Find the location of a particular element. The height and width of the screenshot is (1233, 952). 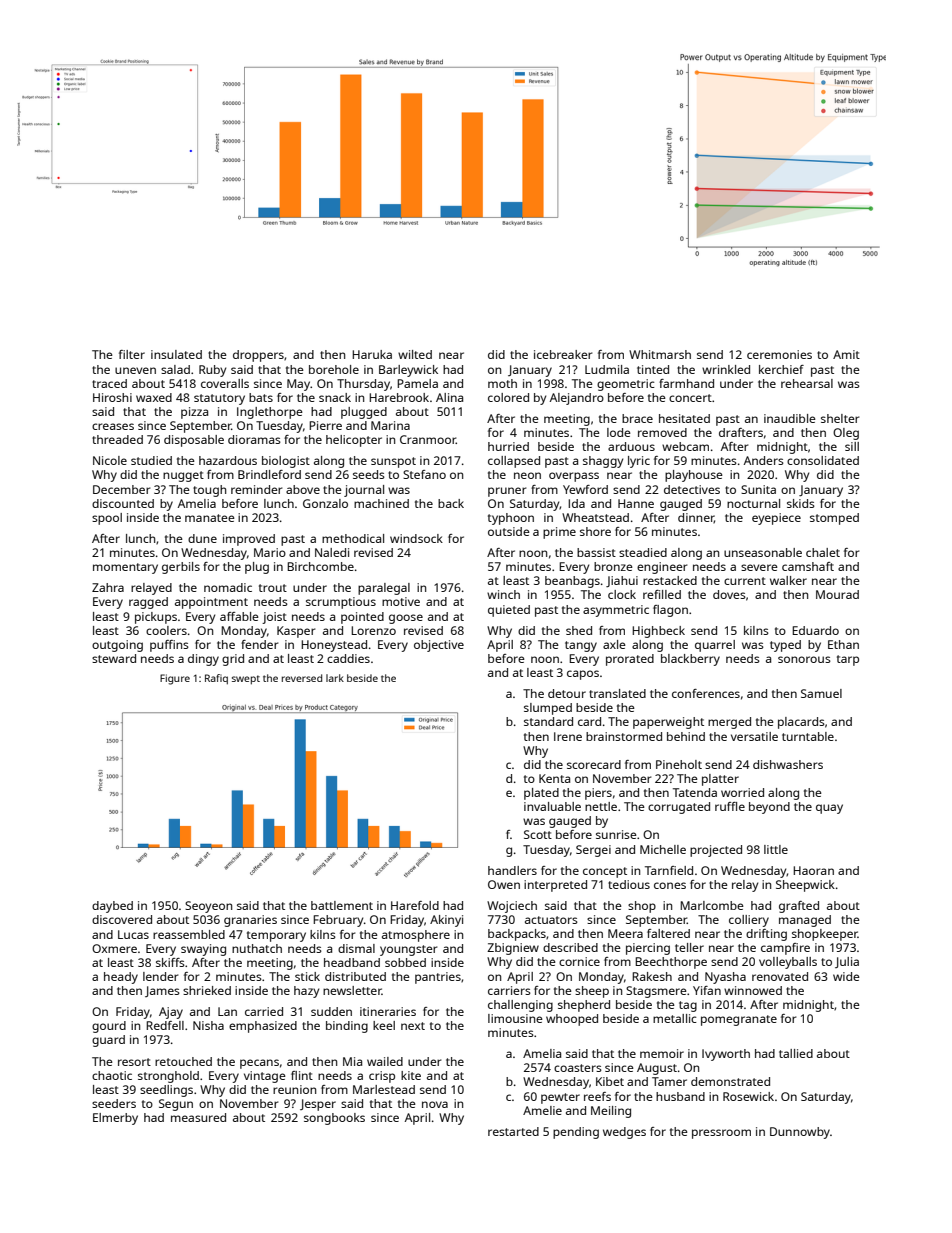

Jesper is located at coordinates (318, 1105).
